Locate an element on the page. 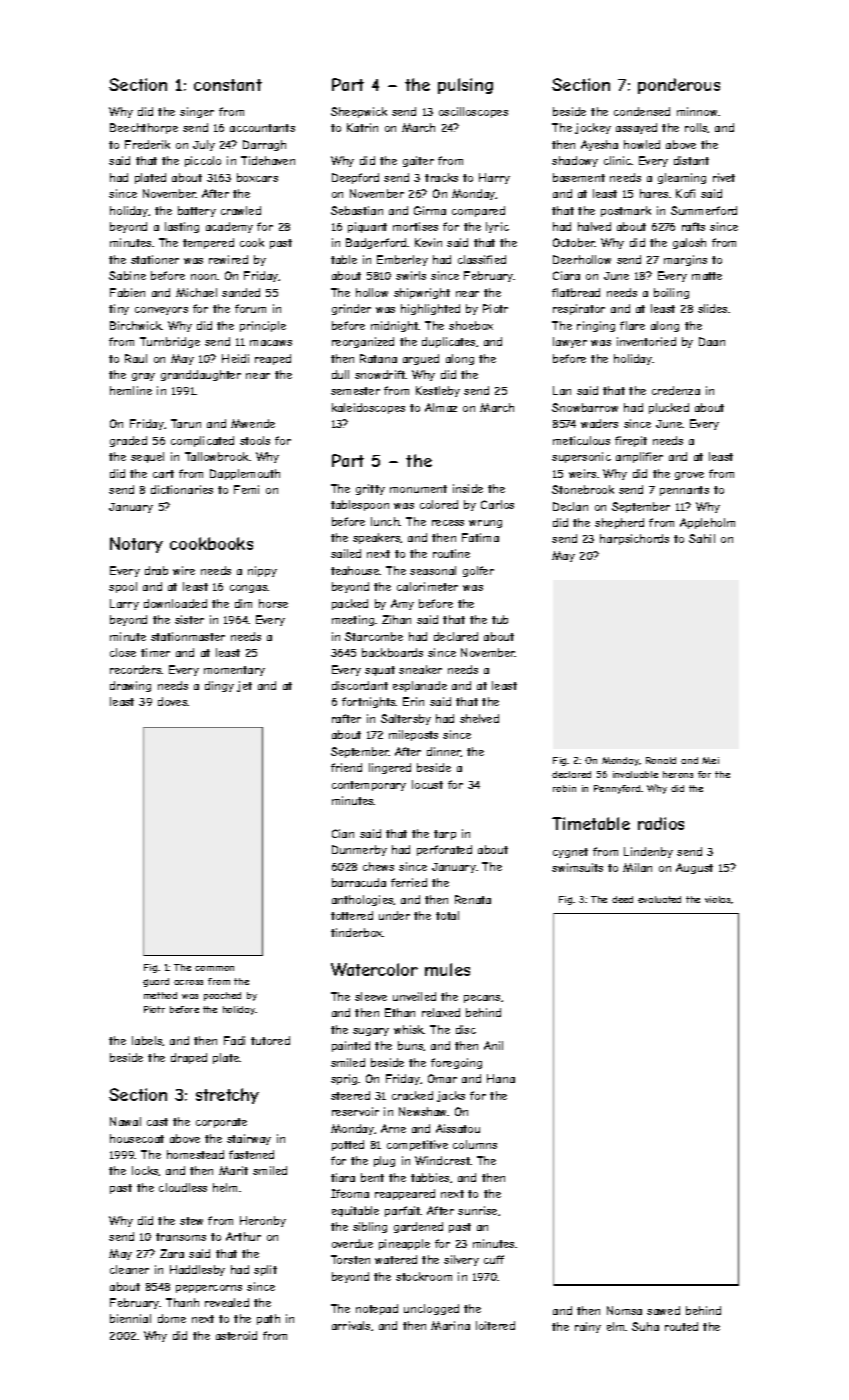  weirs is located at coordinates (582, 473).
